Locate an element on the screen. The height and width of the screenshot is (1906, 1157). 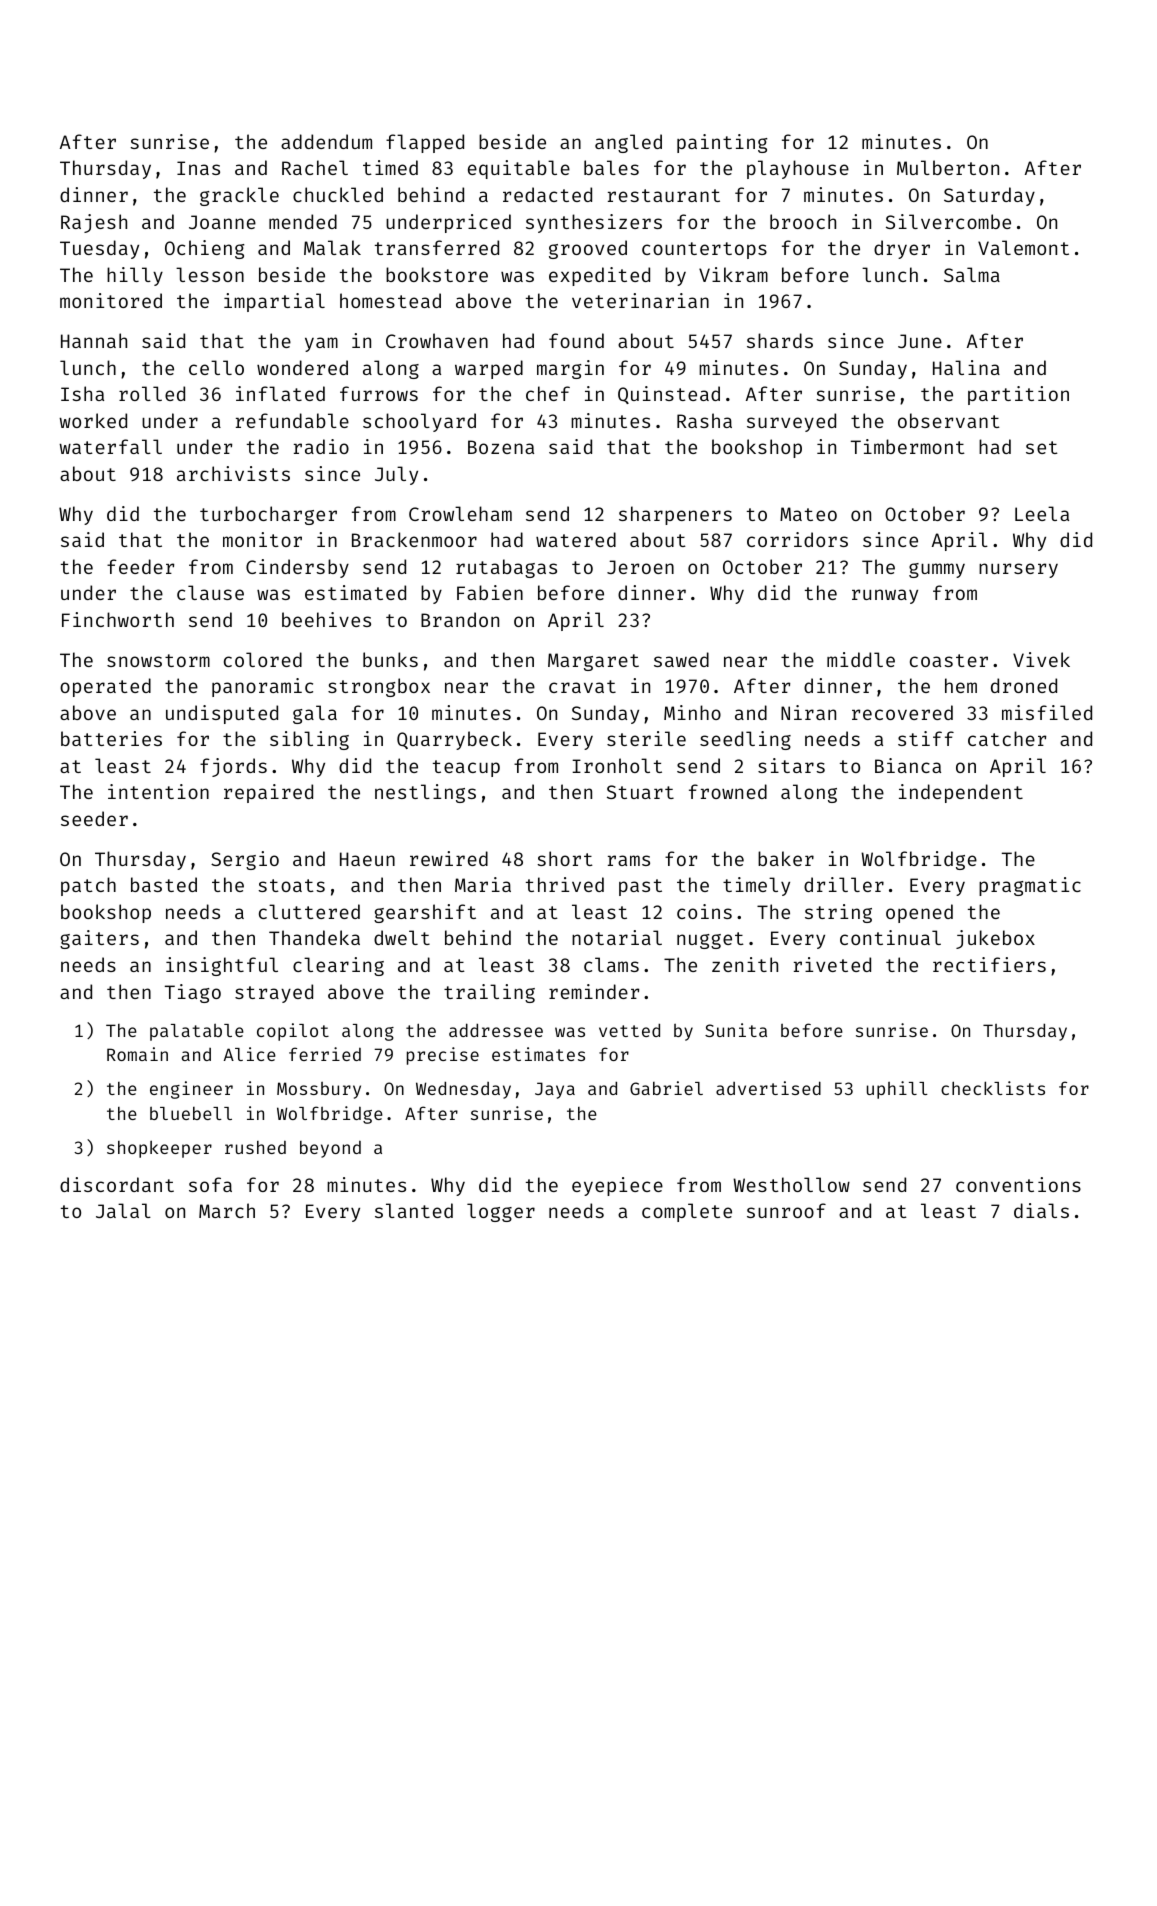
coins is located at coordinates (704, 911).
